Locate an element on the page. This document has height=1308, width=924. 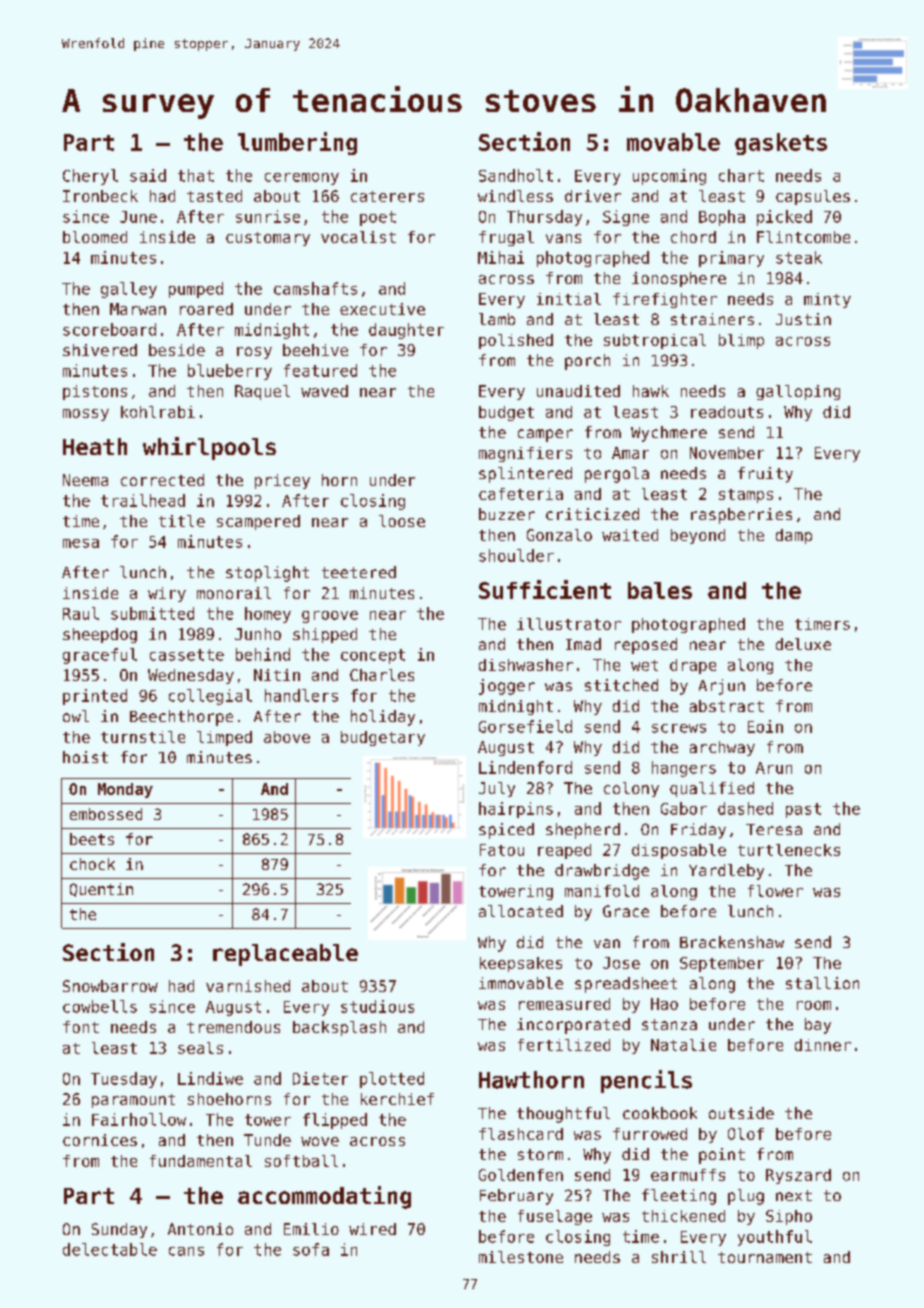
fertilized is located at coordinates (564, 1045).
